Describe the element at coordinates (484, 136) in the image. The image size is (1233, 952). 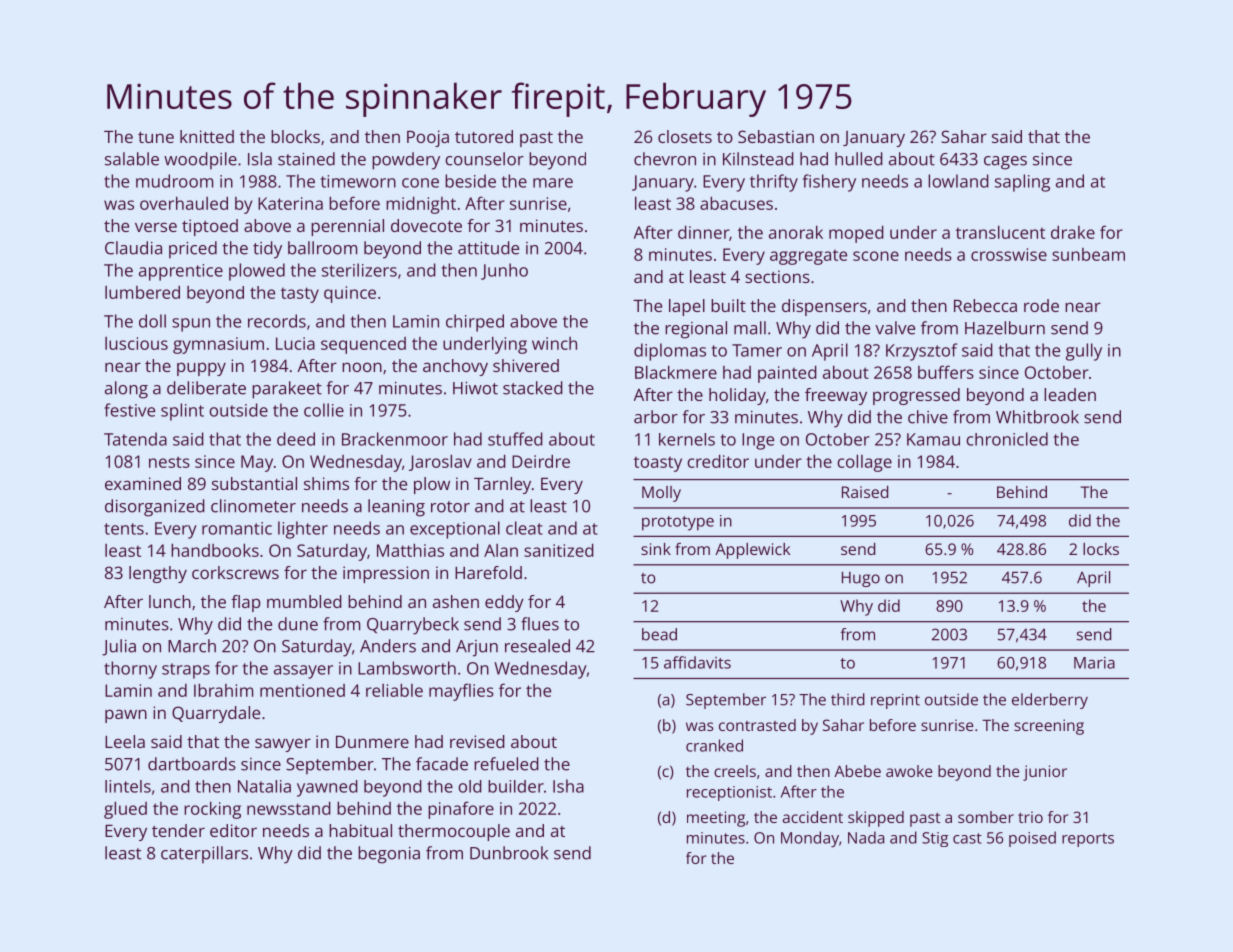
I see `tutored` at that location.
